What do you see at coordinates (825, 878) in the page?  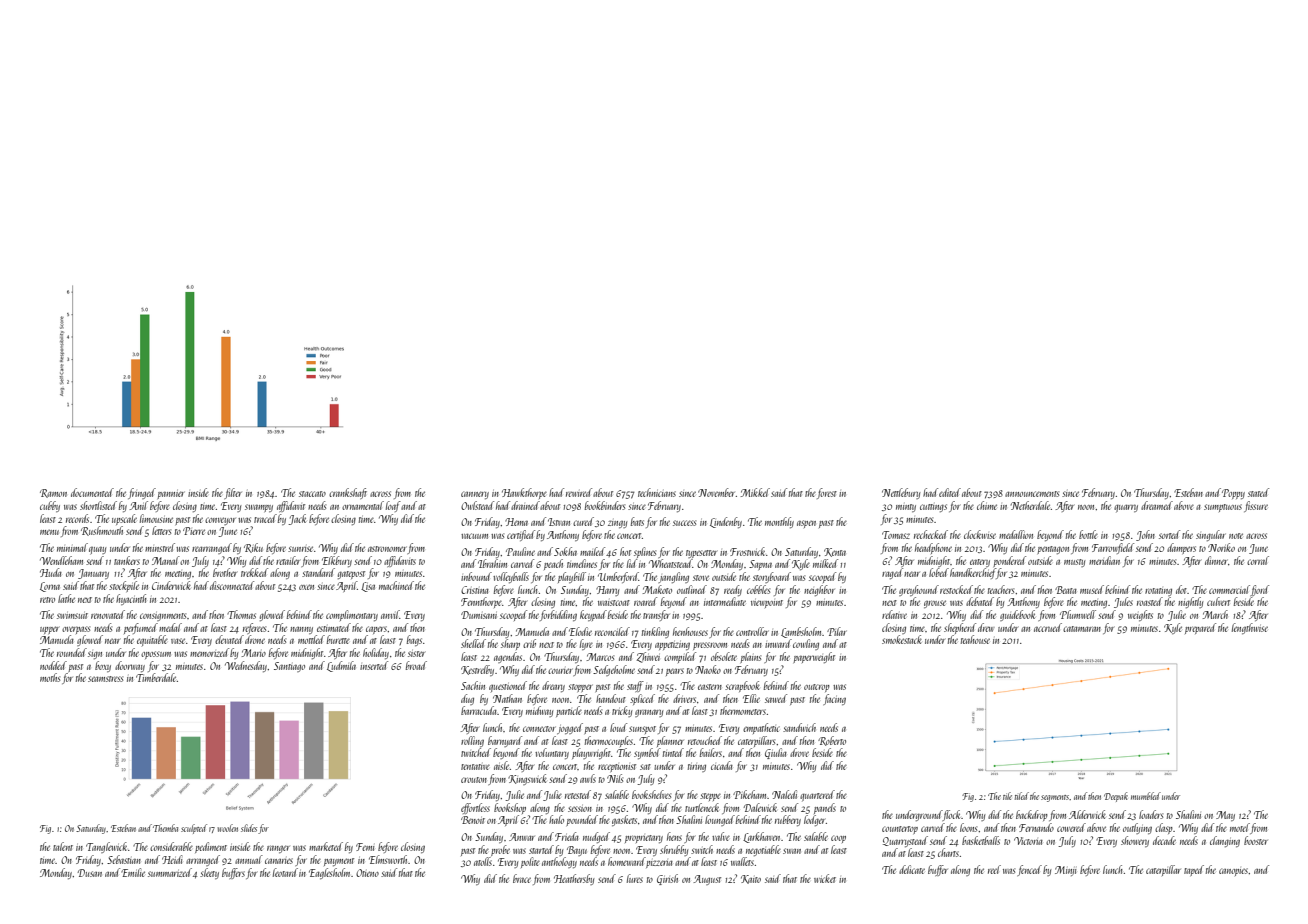 I see `wicket` at bounding box center [825, 878].
